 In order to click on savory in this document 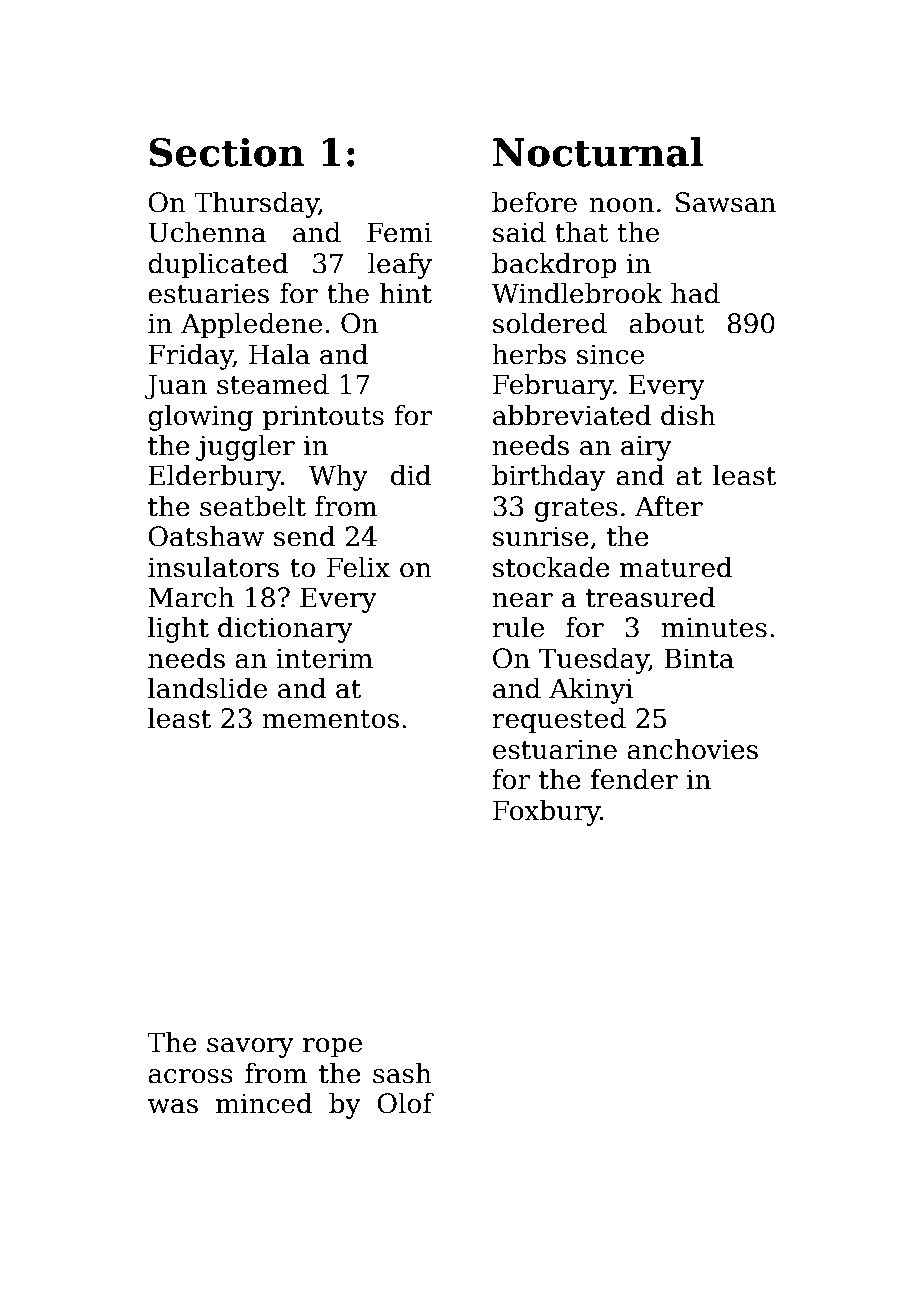, I will do `click(250, 1048)`.
